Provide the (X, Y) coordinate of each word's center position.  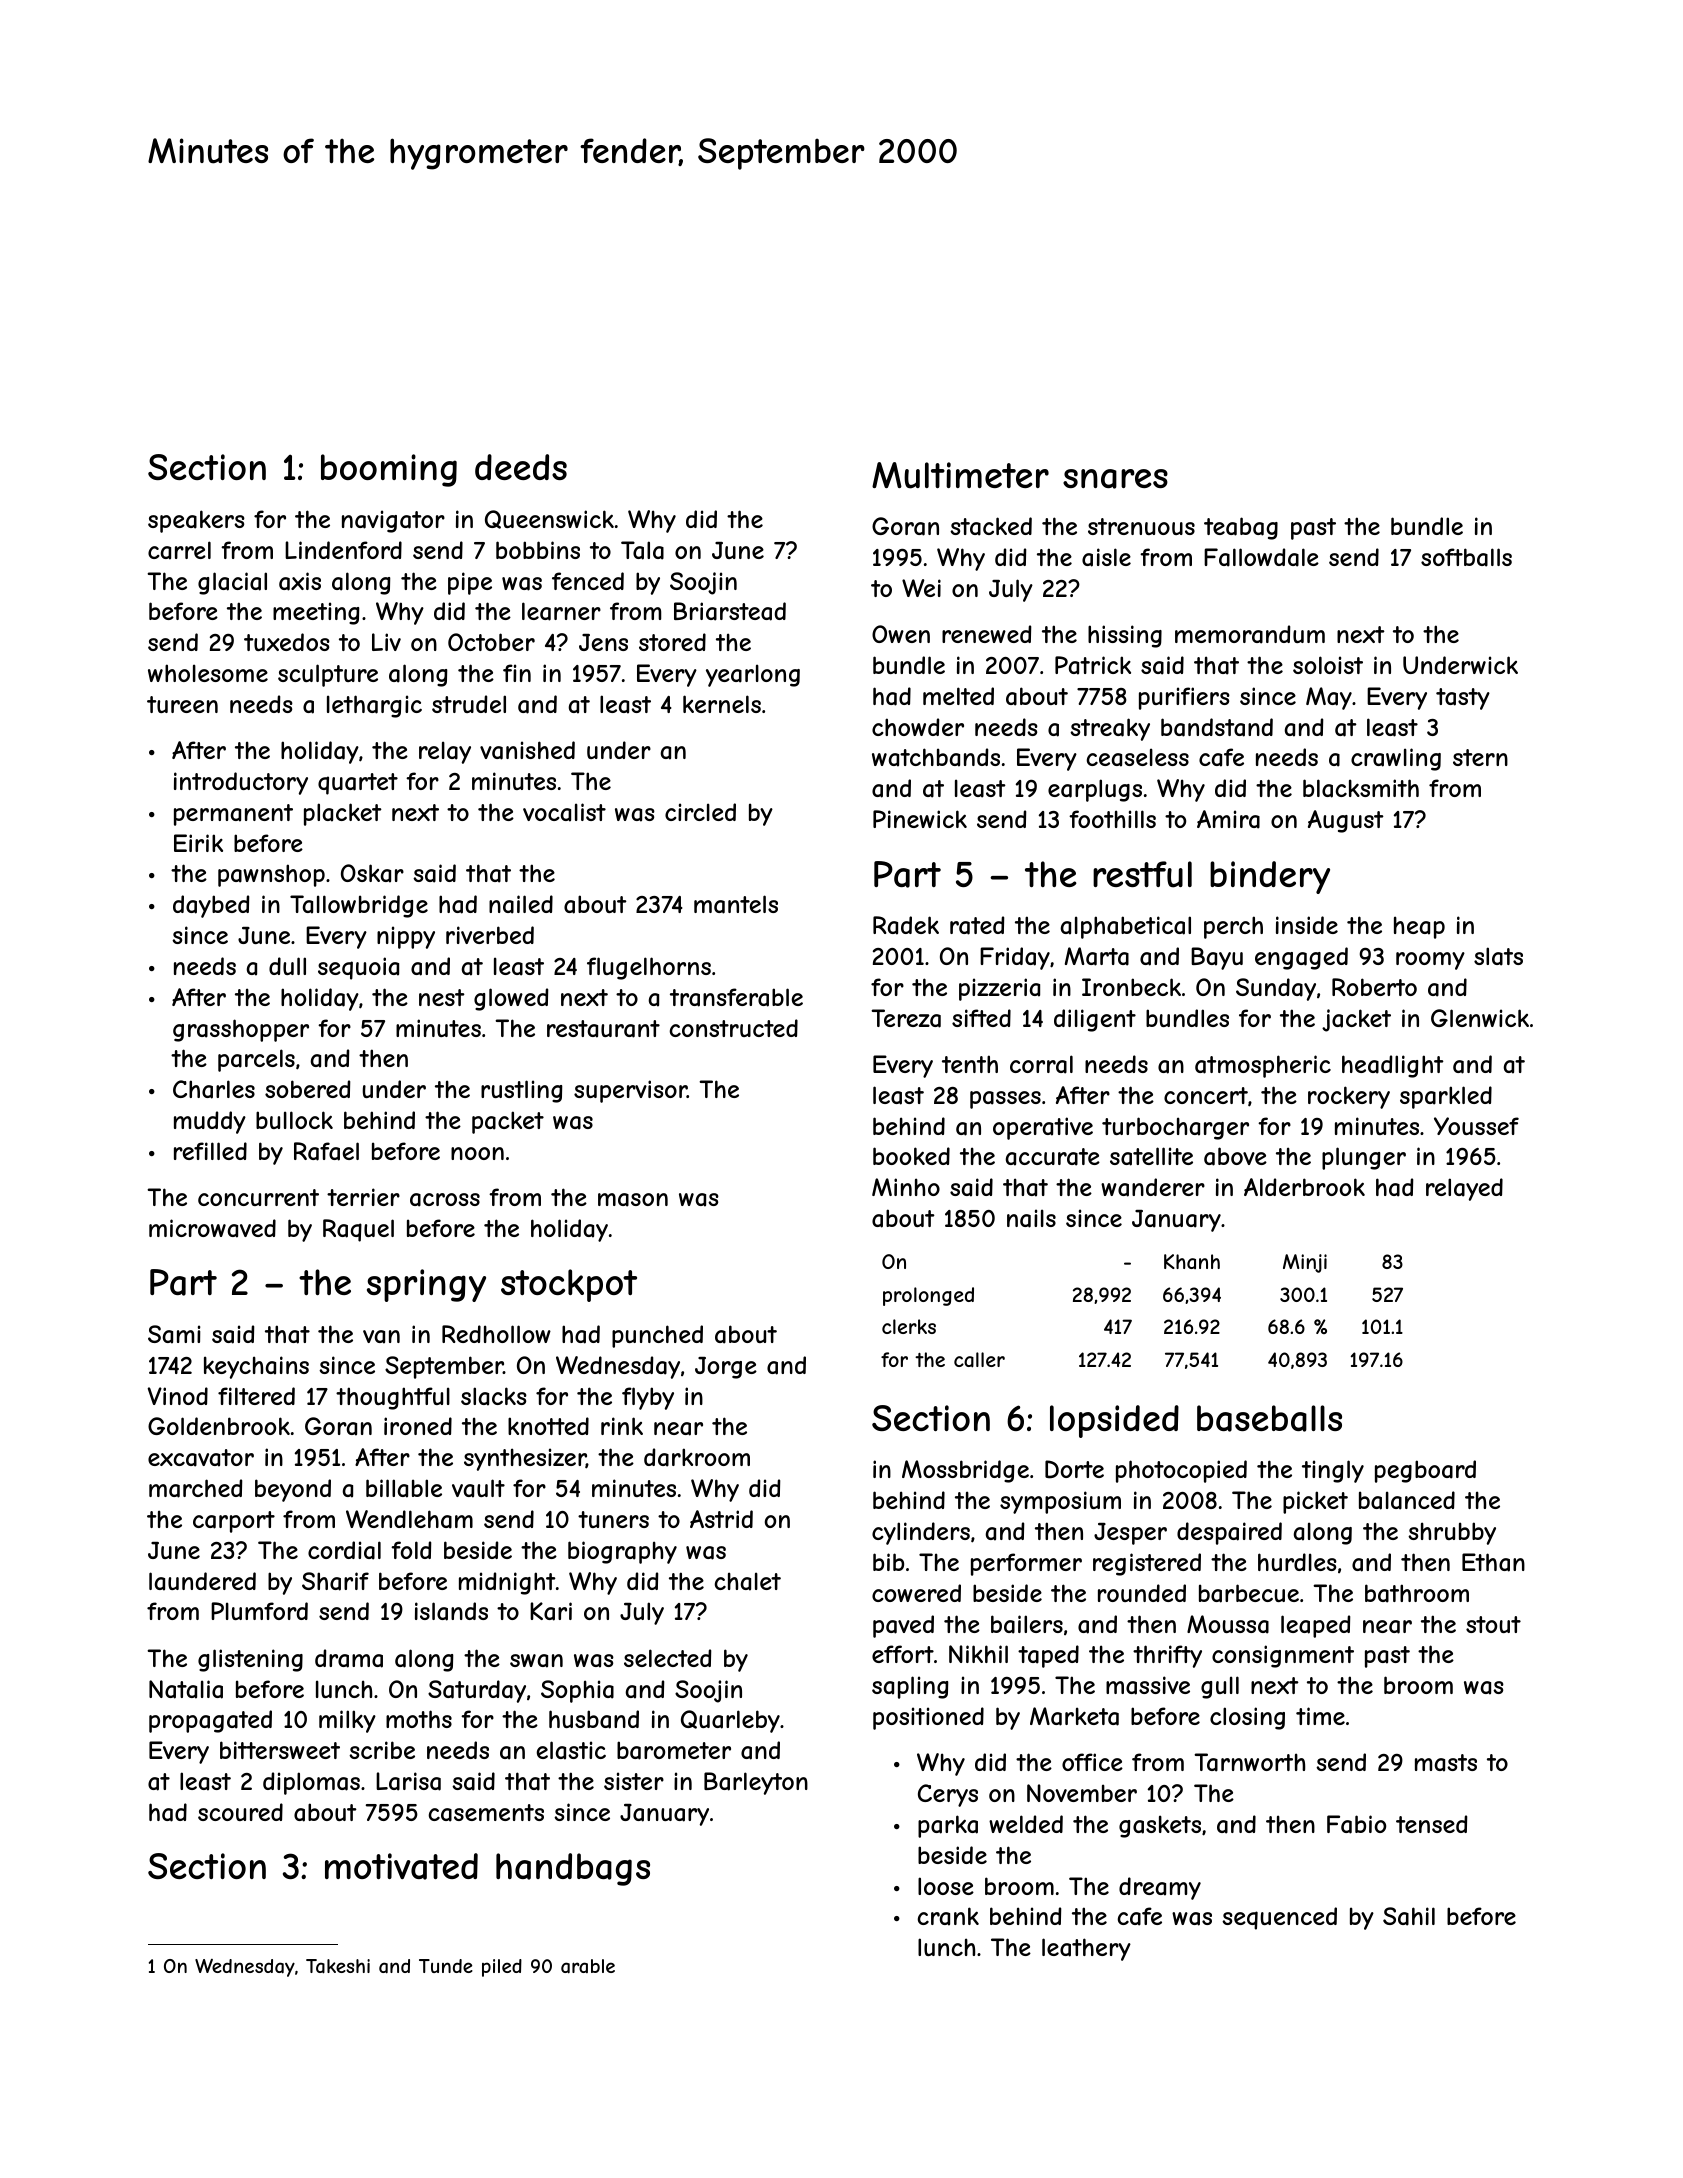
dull (287, 966)
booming (389, 470)
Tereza (906, 1018)
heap (1419, 927)
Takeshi (338, 1966)
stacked (991, 526)
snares (1115, 479)
